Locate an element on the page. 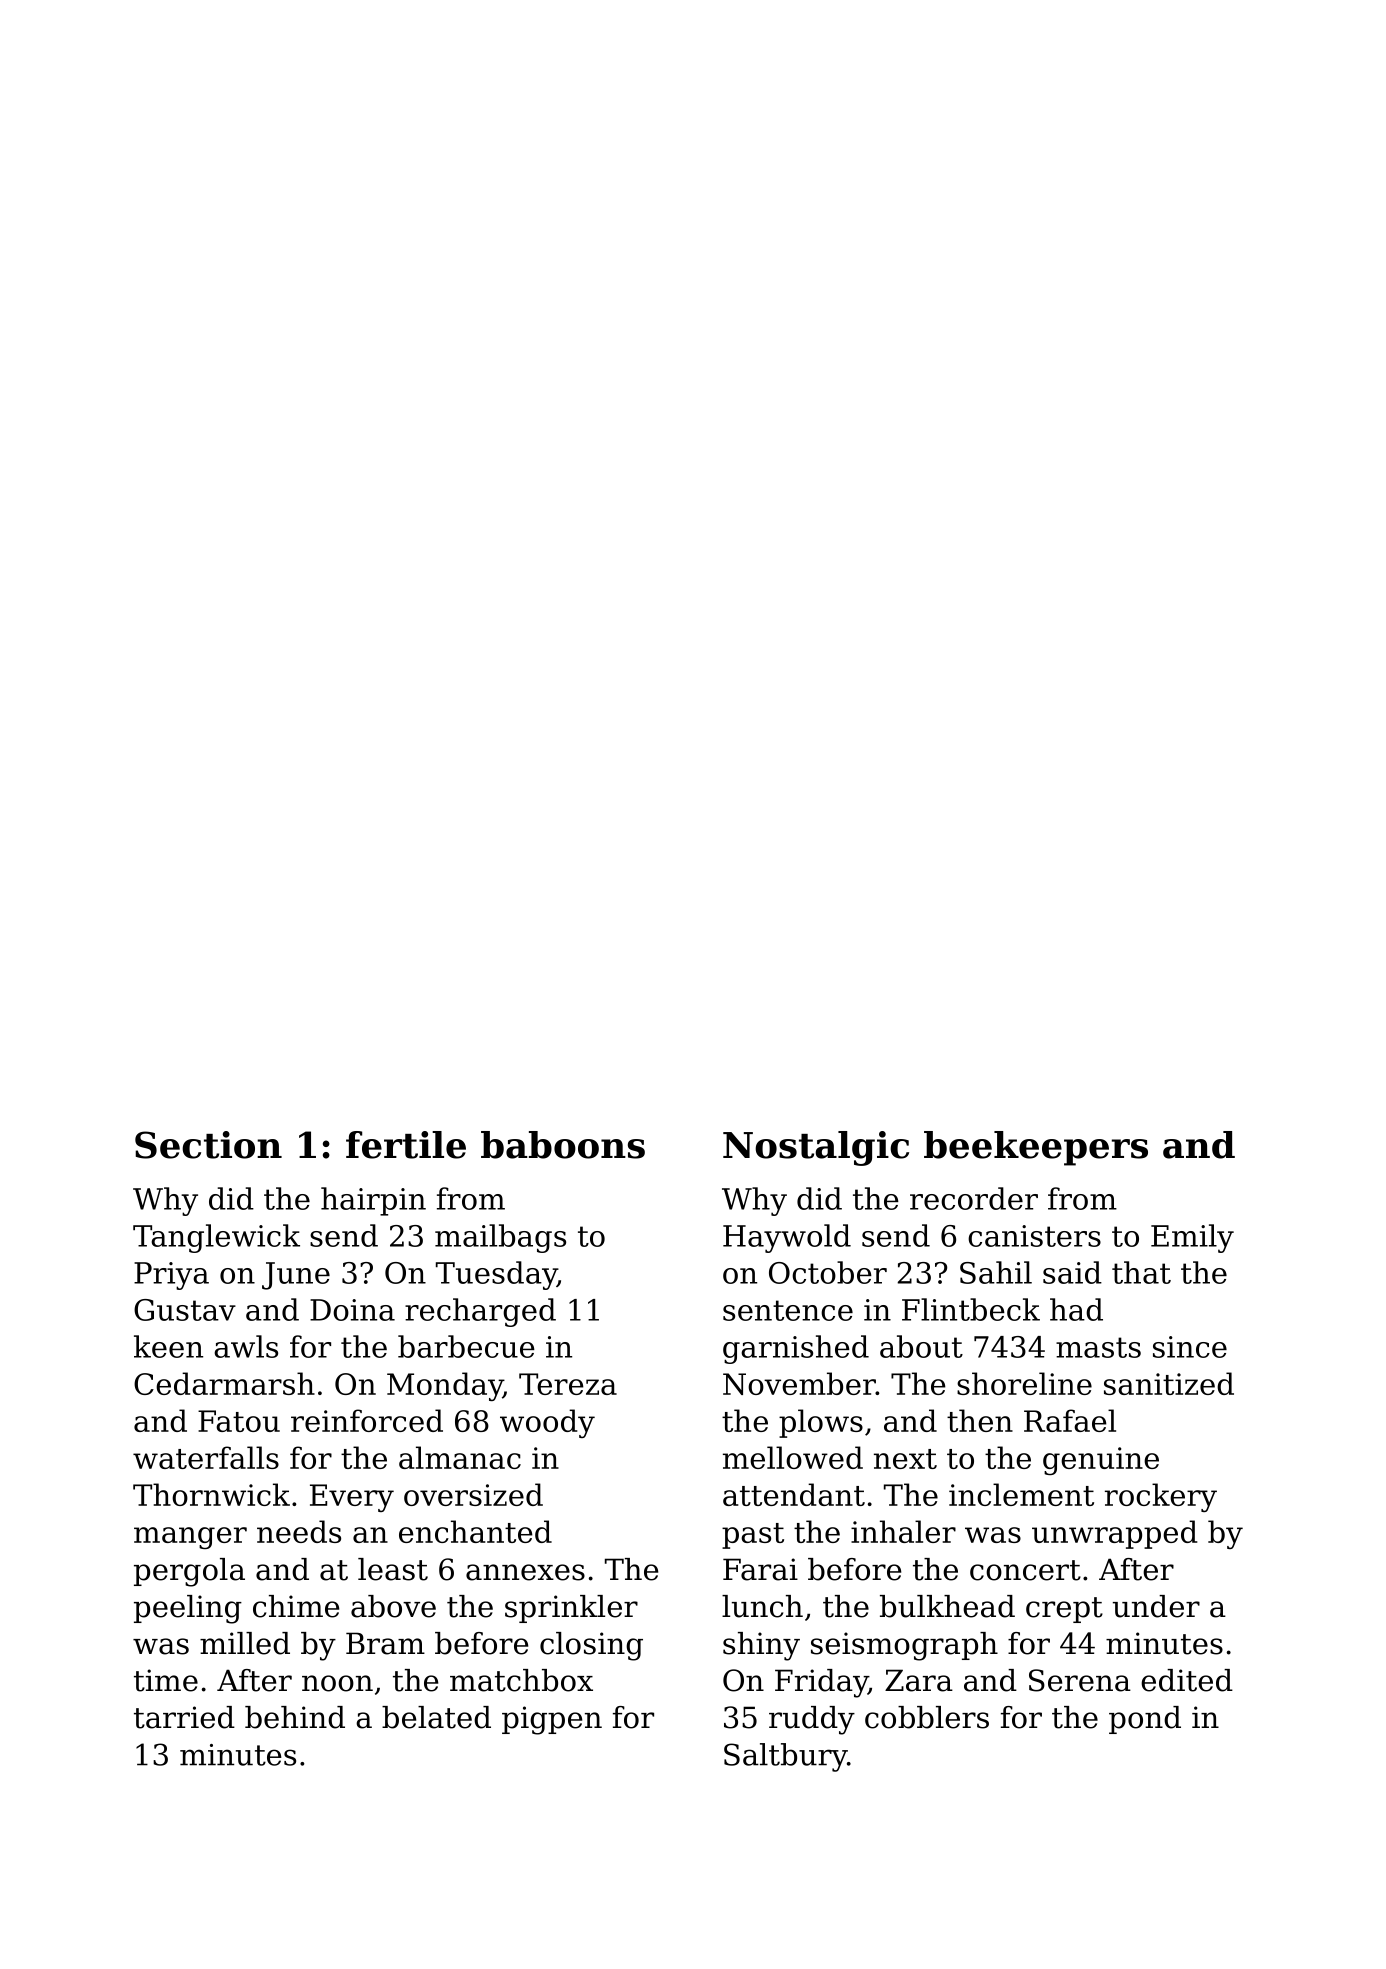 Image resolution: width=1386 pixels, height=1969 pixels. Zara is located at coordinates (919, 1680).
